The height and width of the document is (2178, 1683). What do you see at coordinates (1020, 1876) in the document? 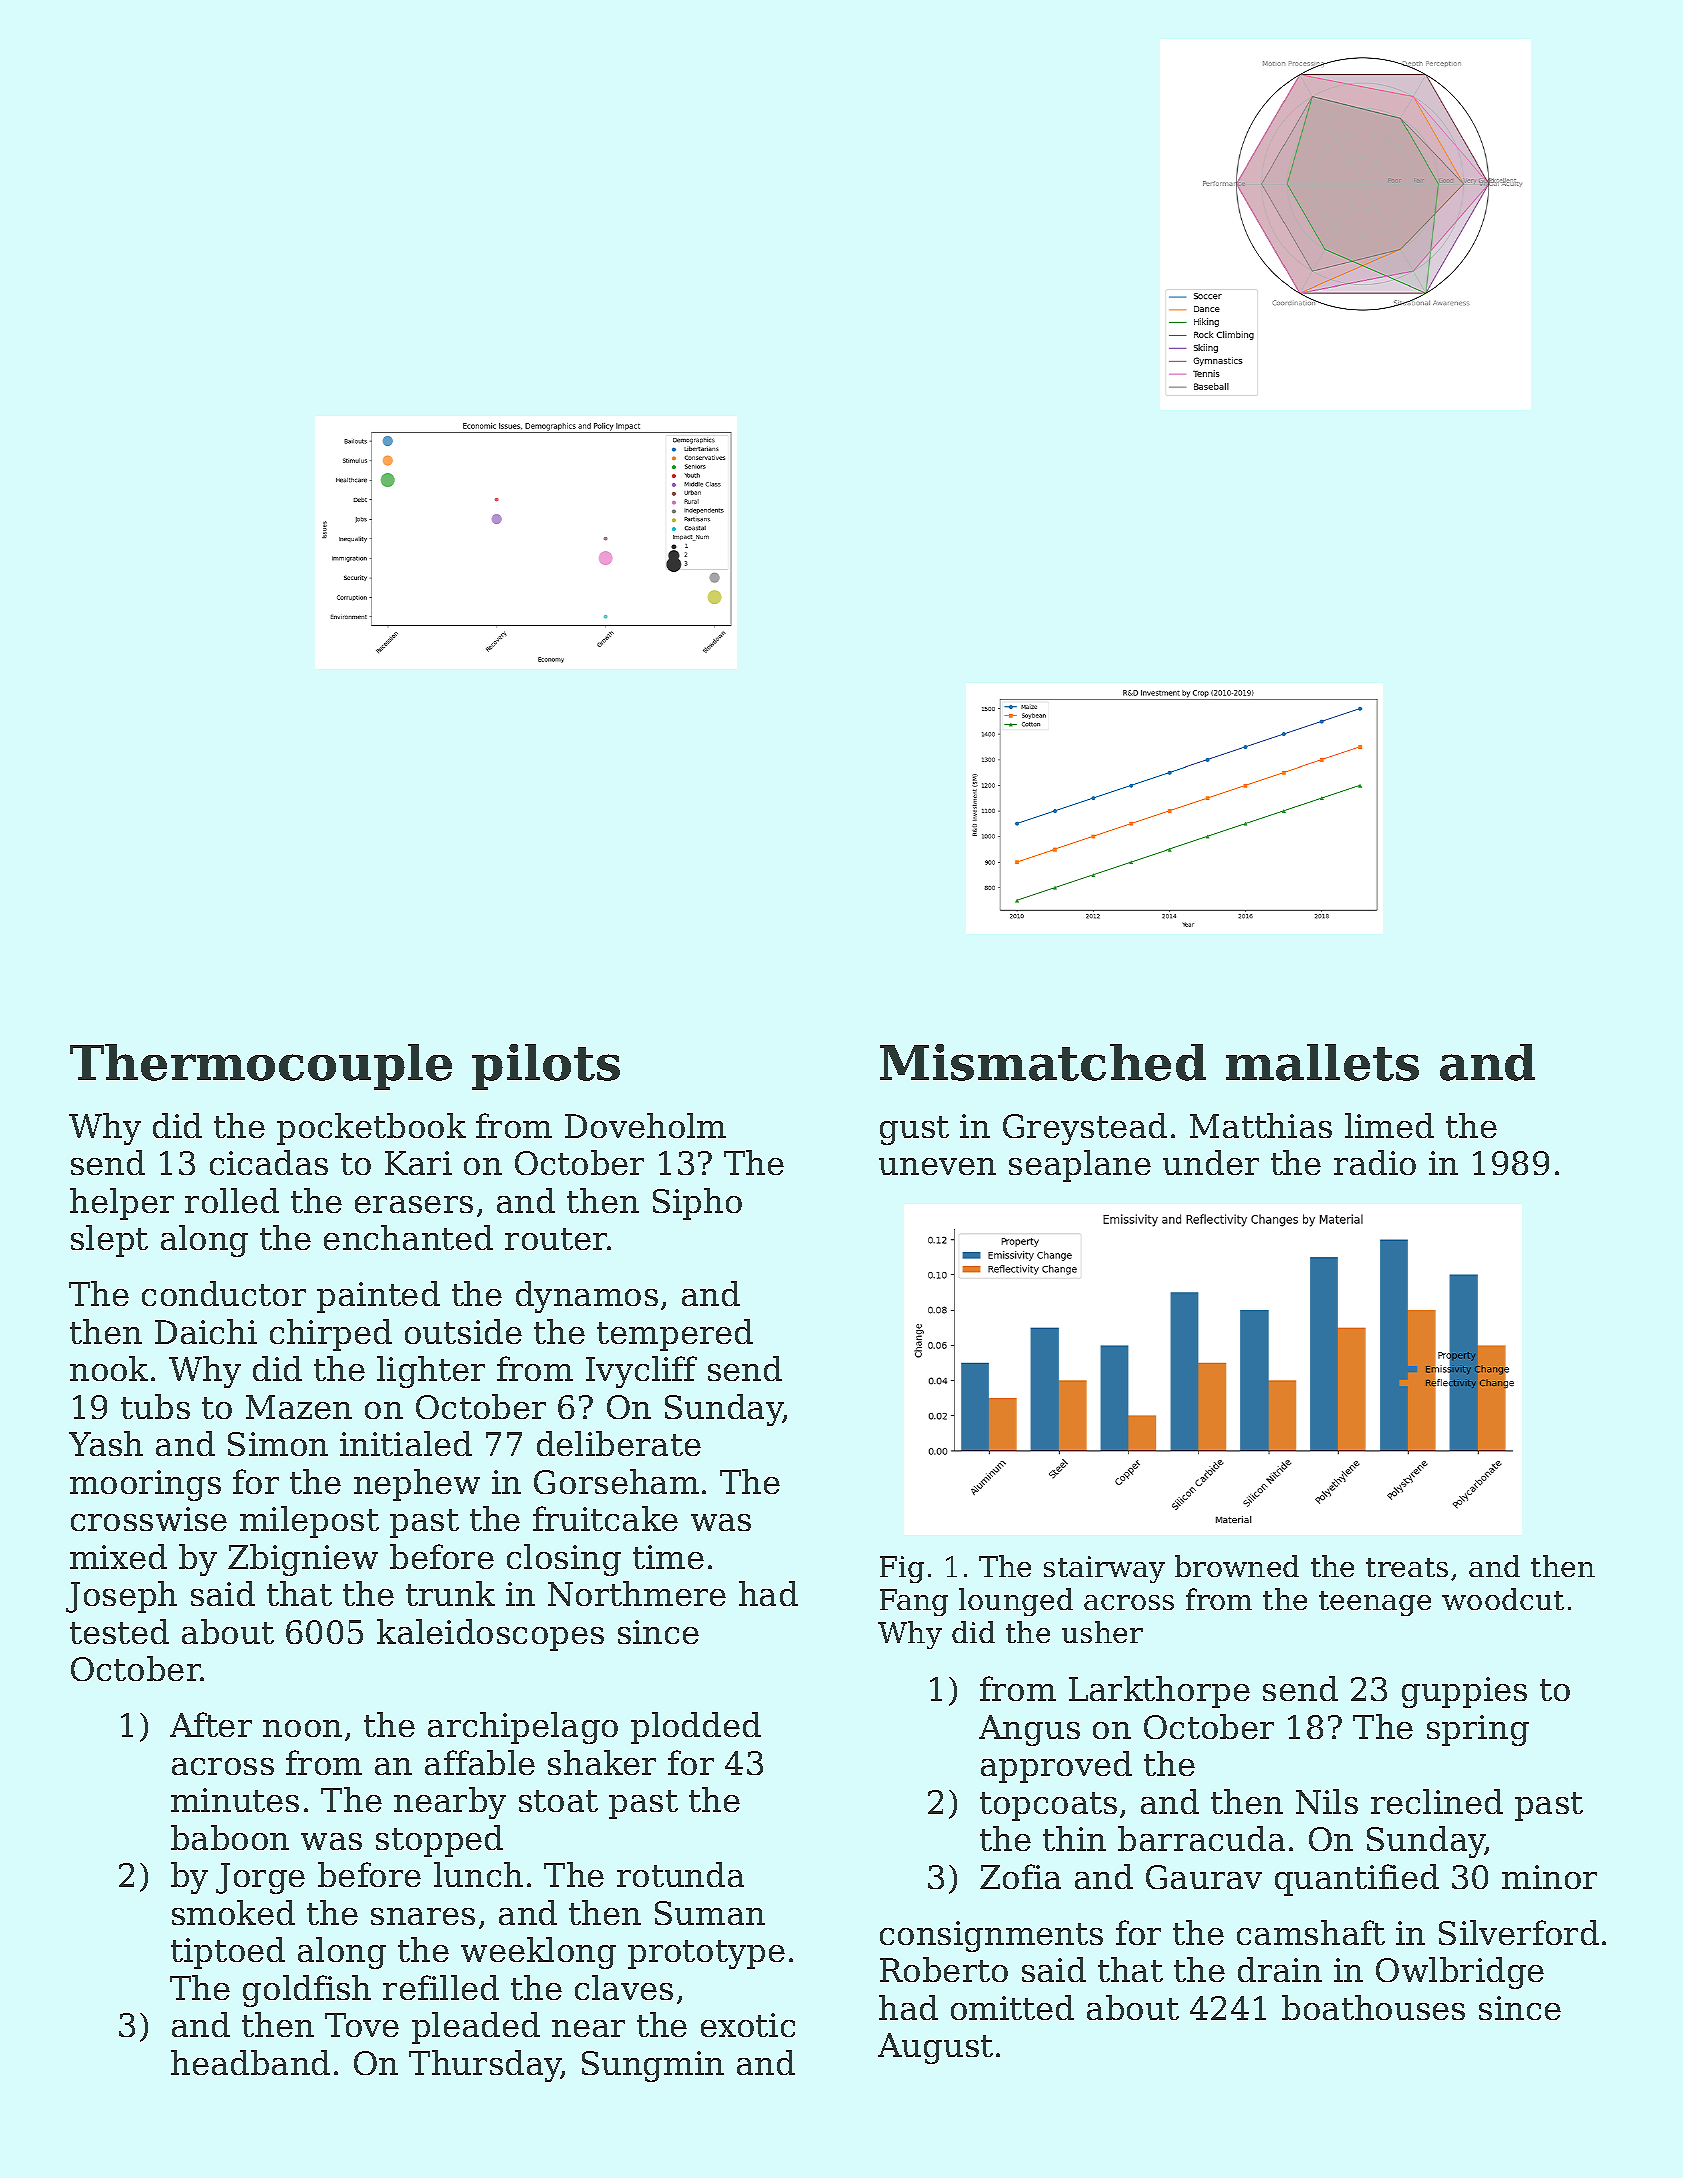
I see `Zofia` at bounding box center [1020, 1876].
